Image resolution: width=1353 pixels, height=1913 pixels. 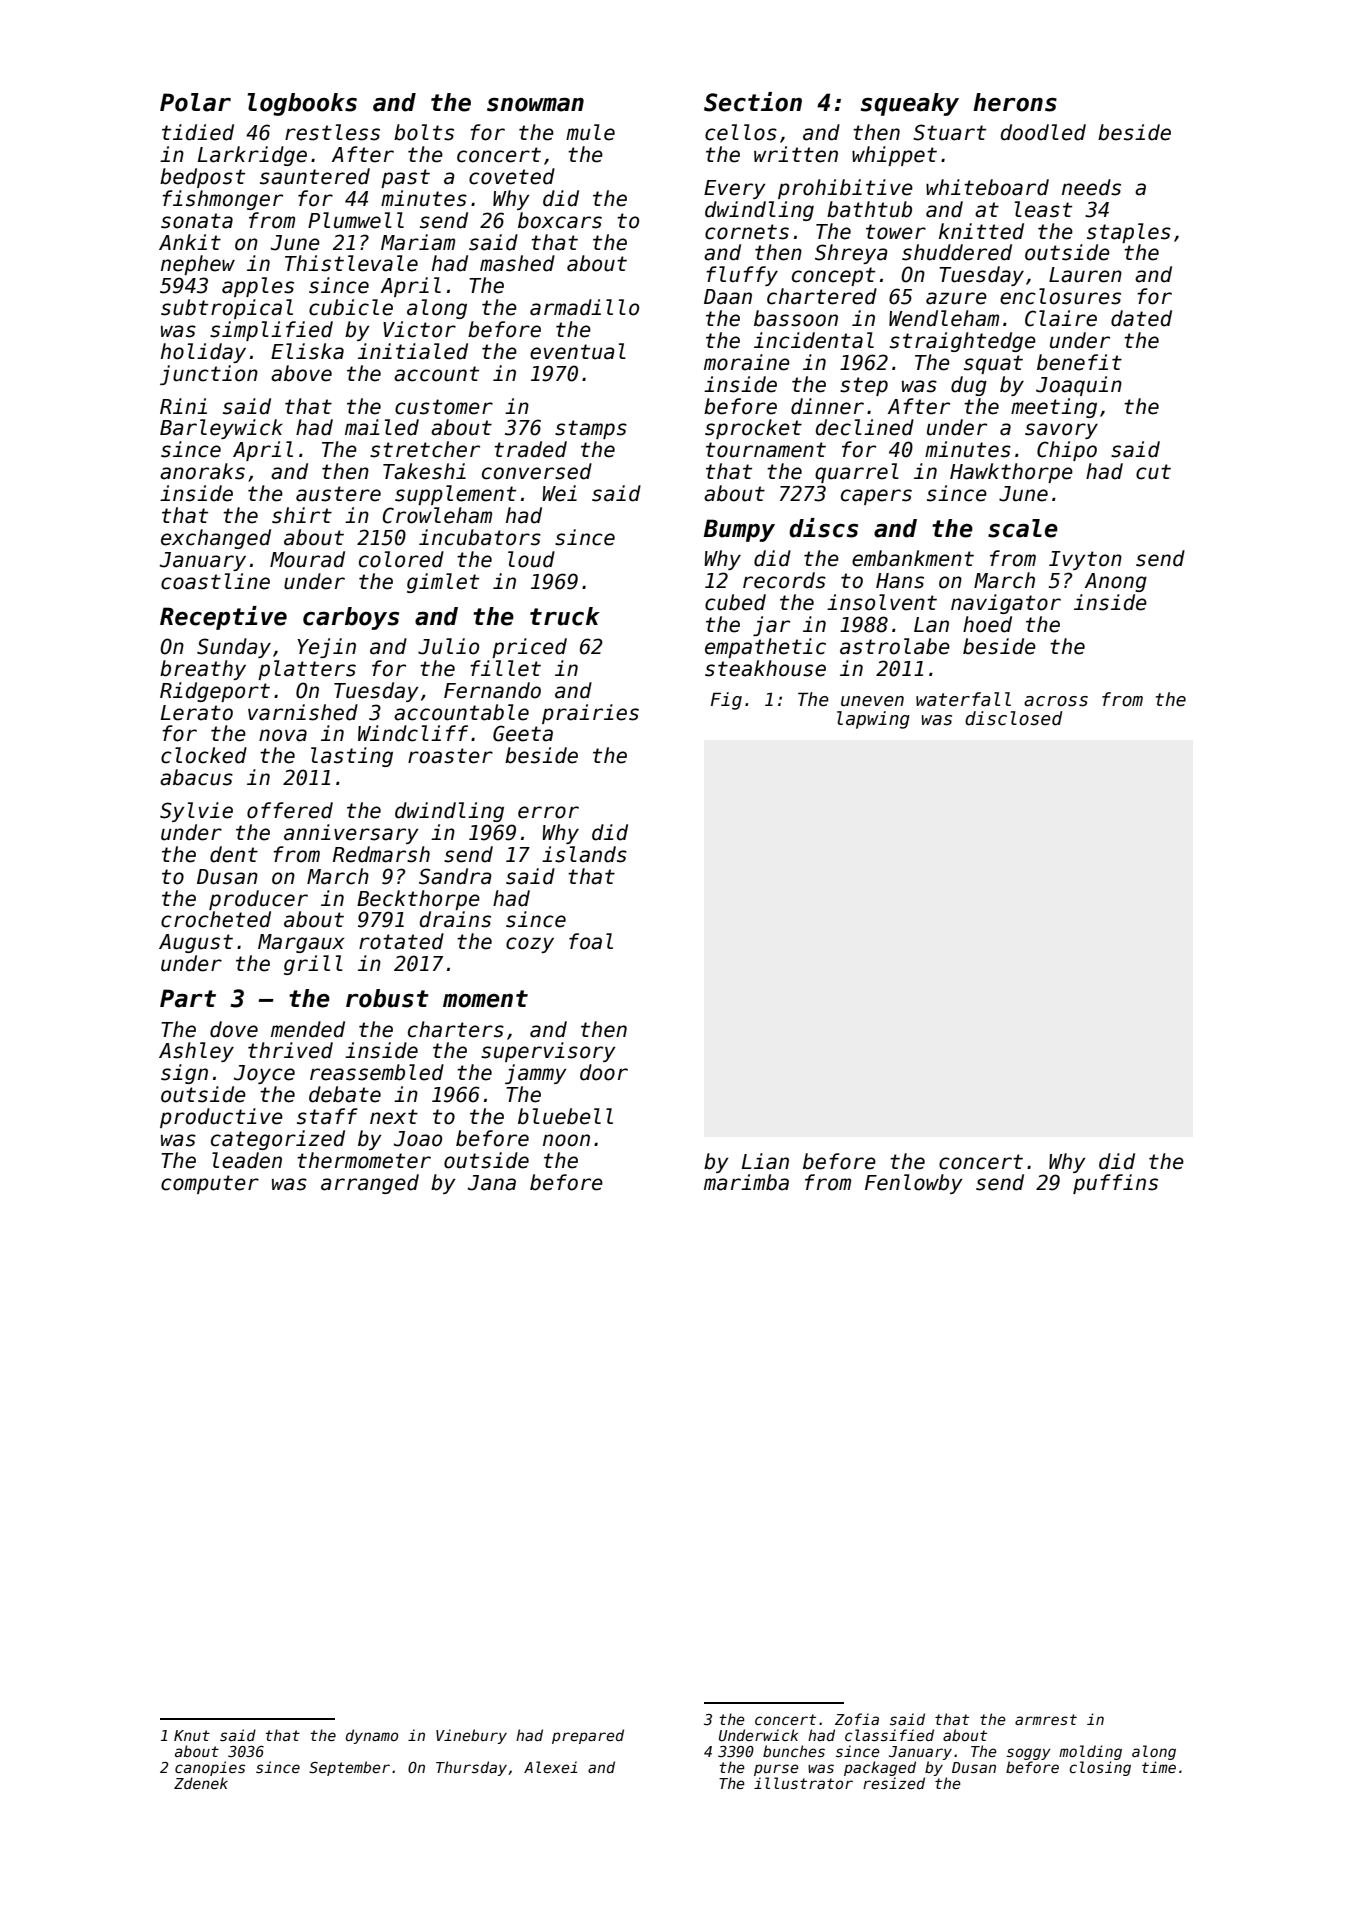 I want to click on Fenlowby, so click(x=914, y=1184).
